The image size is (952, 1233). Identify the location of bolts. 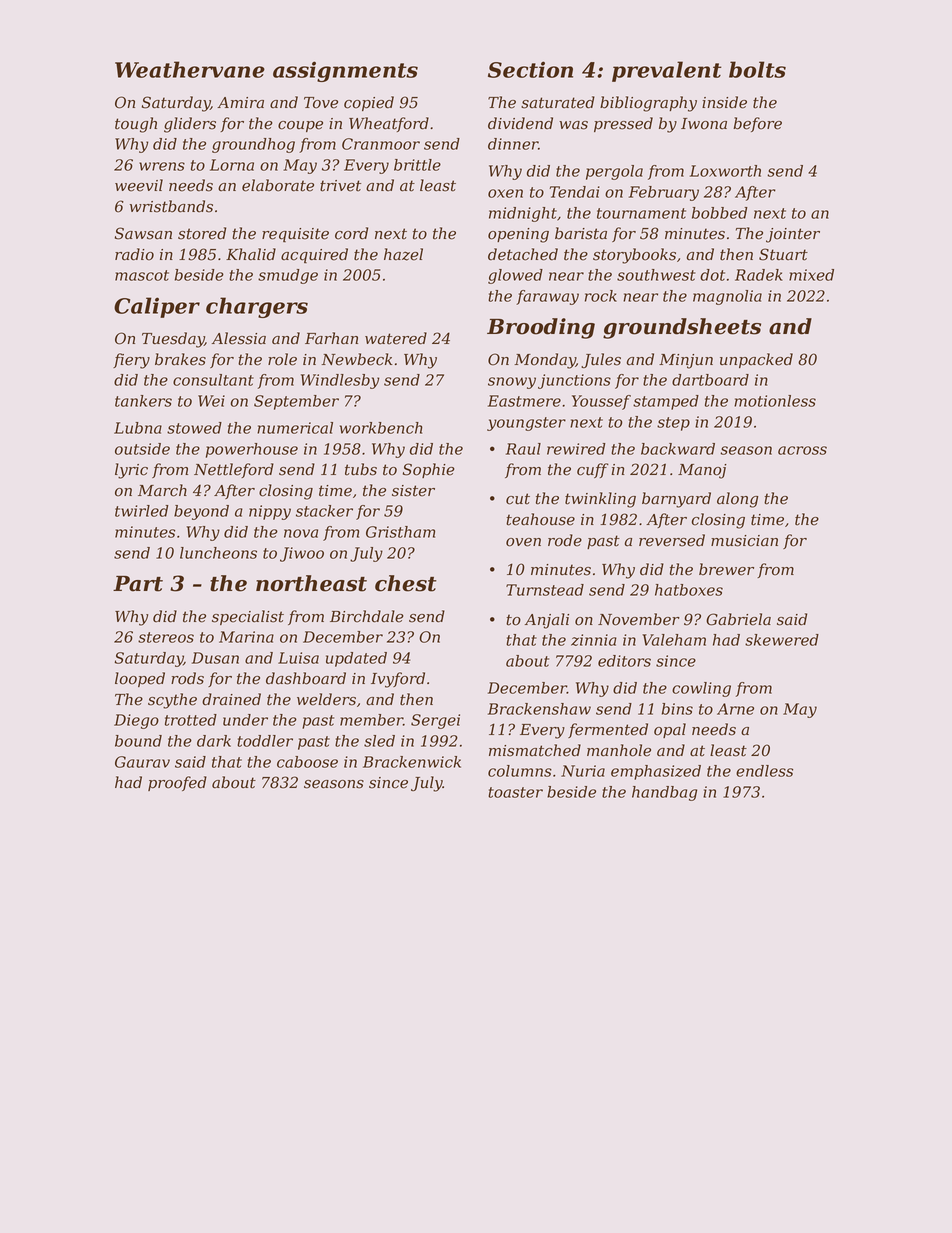
(757, 69).
